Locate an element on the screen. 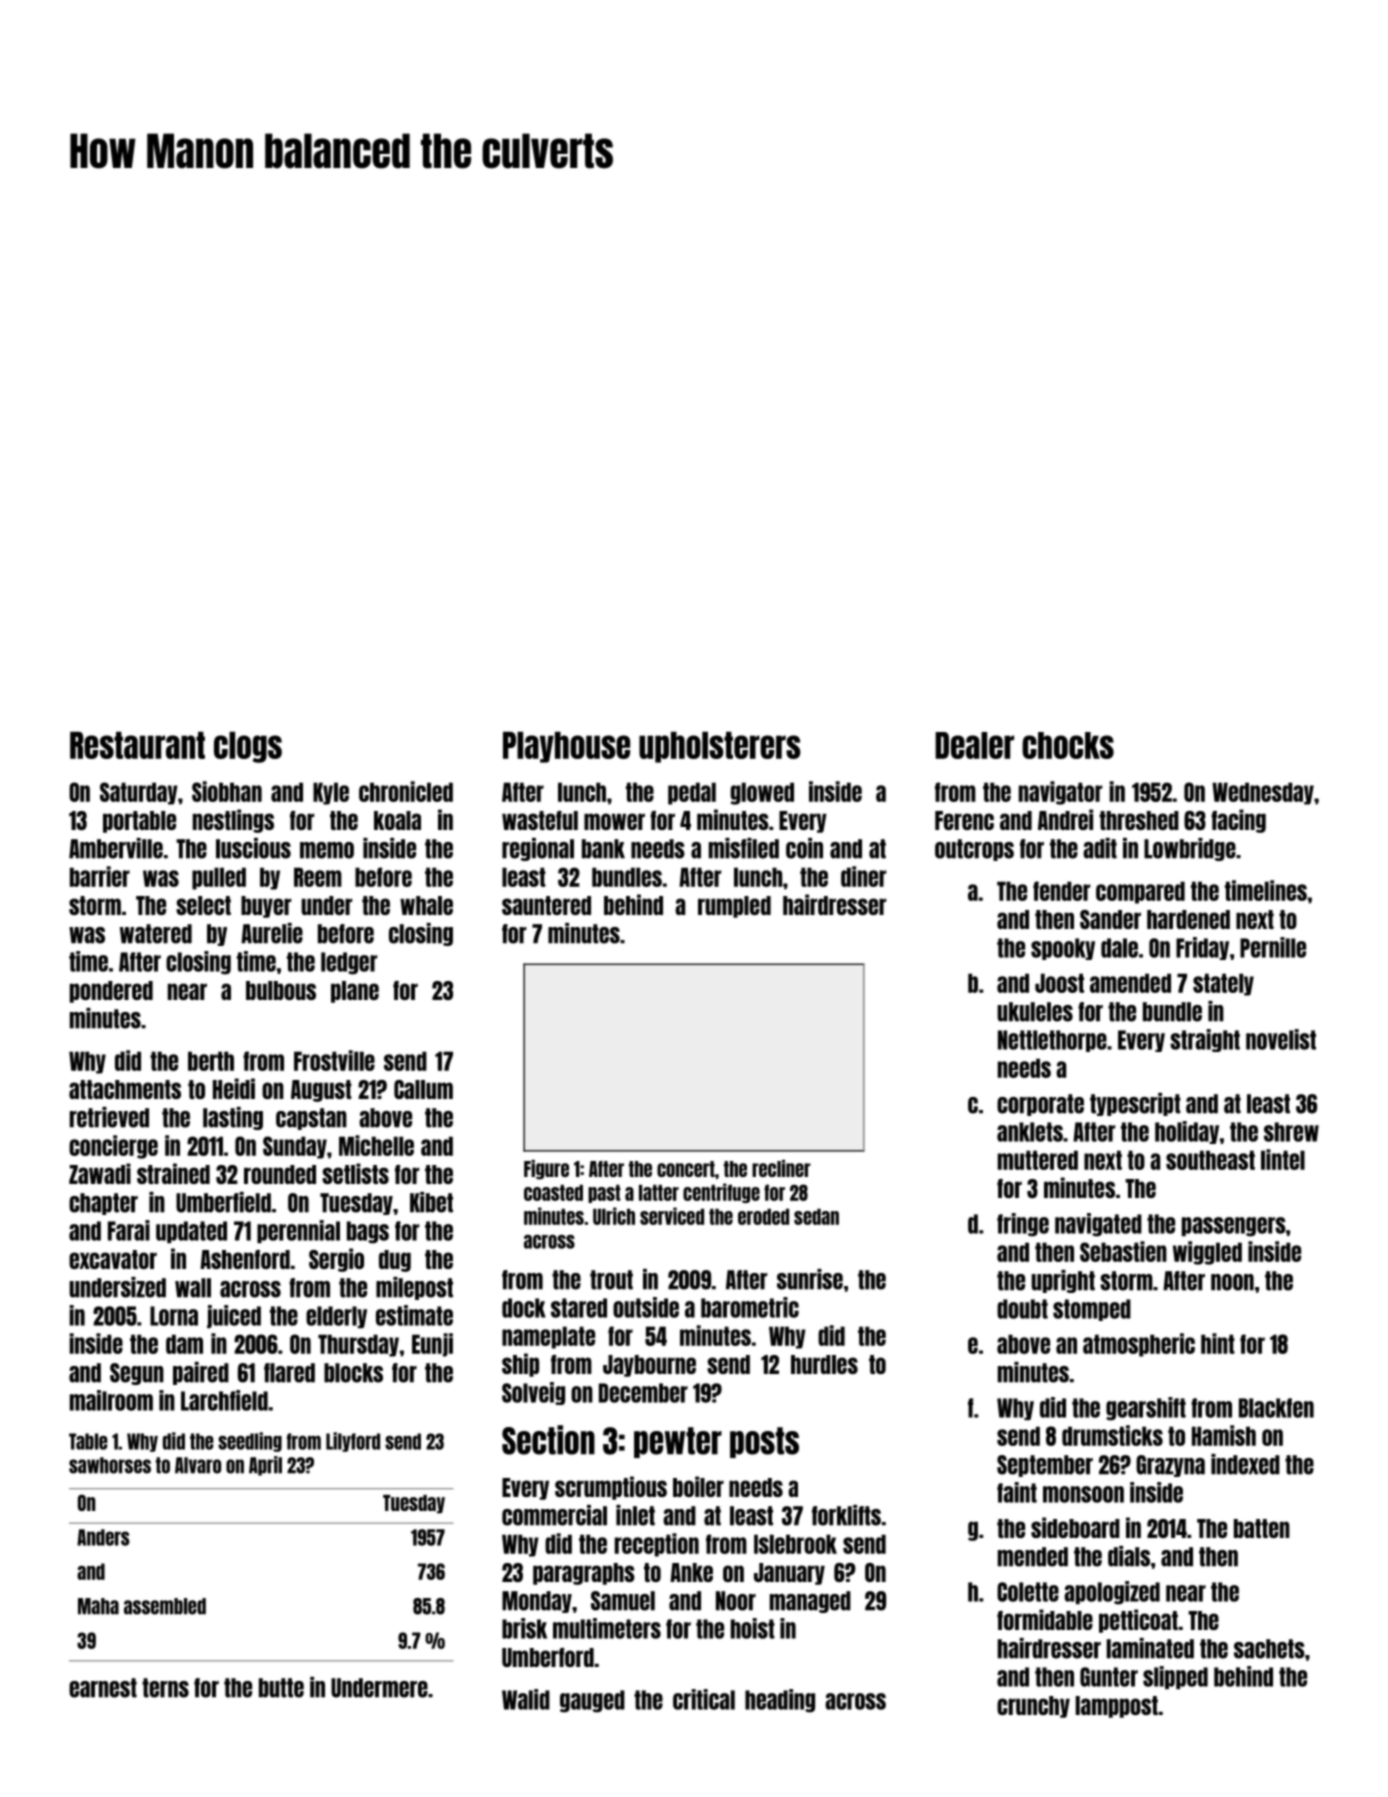 The height and width of the screenshot is (1797, 1388). compared is located at coordinates (1140, 892).
